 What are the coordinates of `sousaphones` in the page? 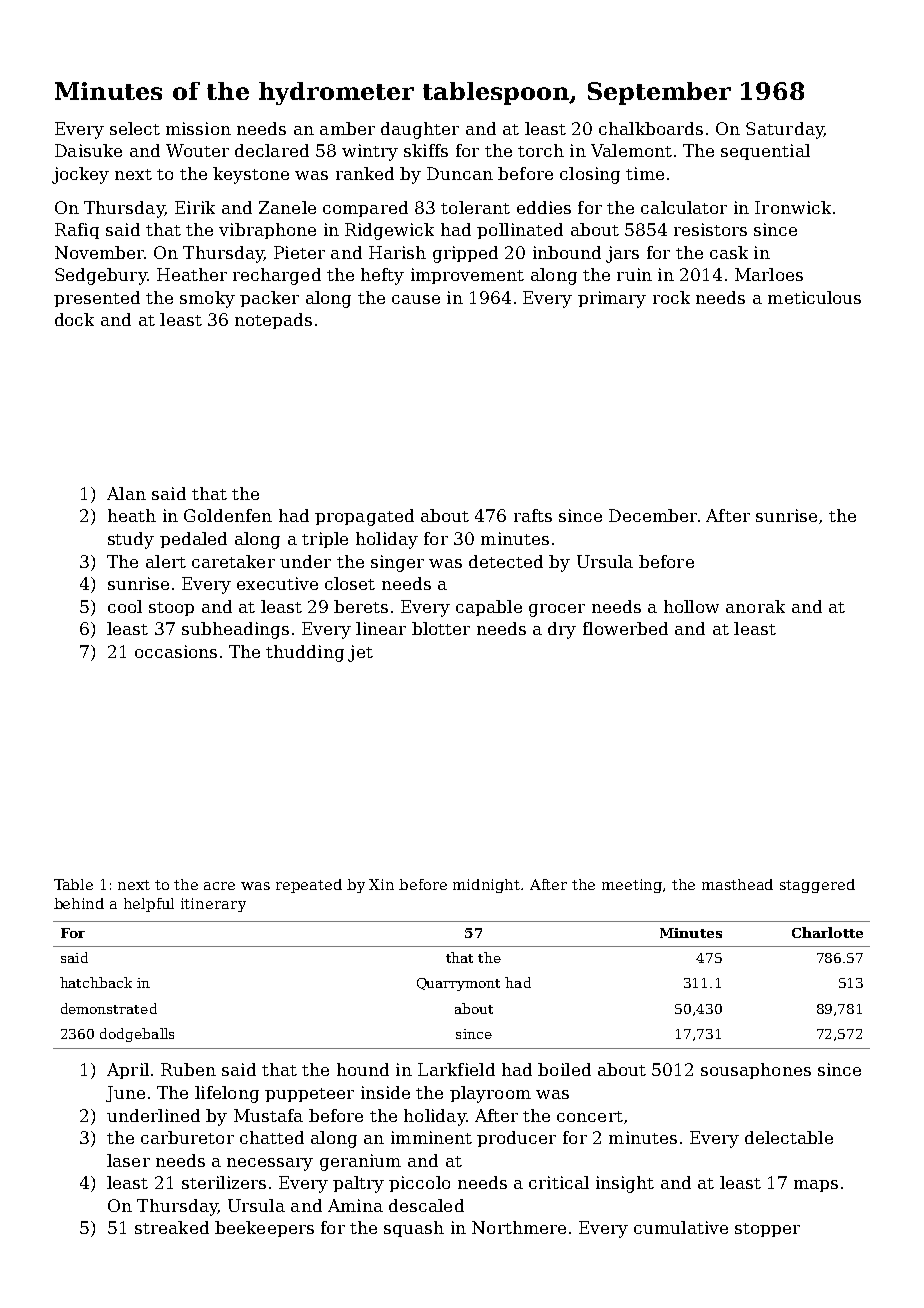 It's located at (756, 1071).
